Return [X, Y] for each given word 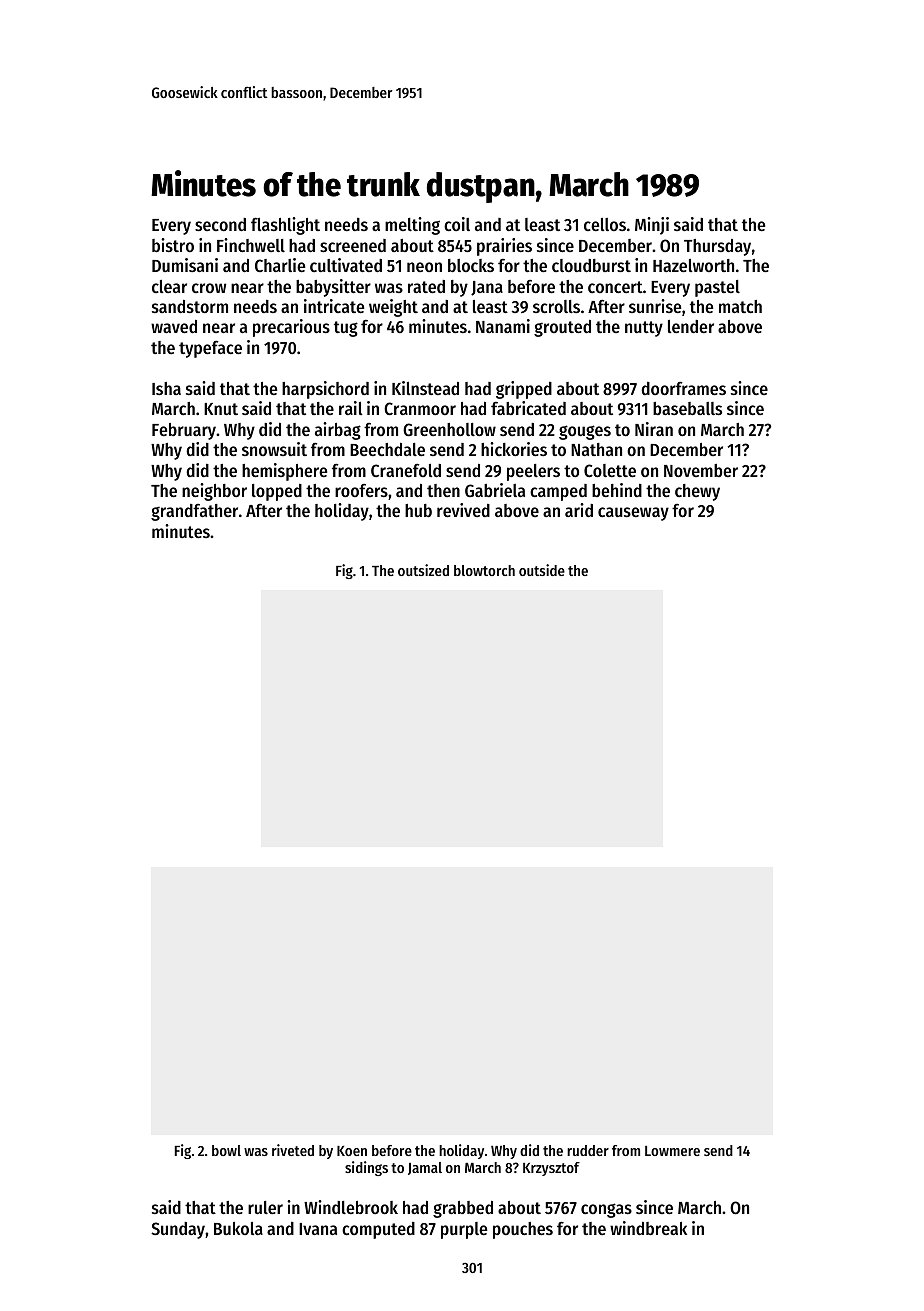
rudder [588, 1150]
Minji [652, 226]
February [184, 431]
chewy [697, 492]
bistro [173, 245]
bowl [226, 1150]
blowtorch [484, 570]
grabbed [463, 1209]
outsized [423, 570]
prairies [504, 247]
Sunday [178, 1230]
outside [542, 570]
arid [579, 510]
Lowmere [672, 1151]
